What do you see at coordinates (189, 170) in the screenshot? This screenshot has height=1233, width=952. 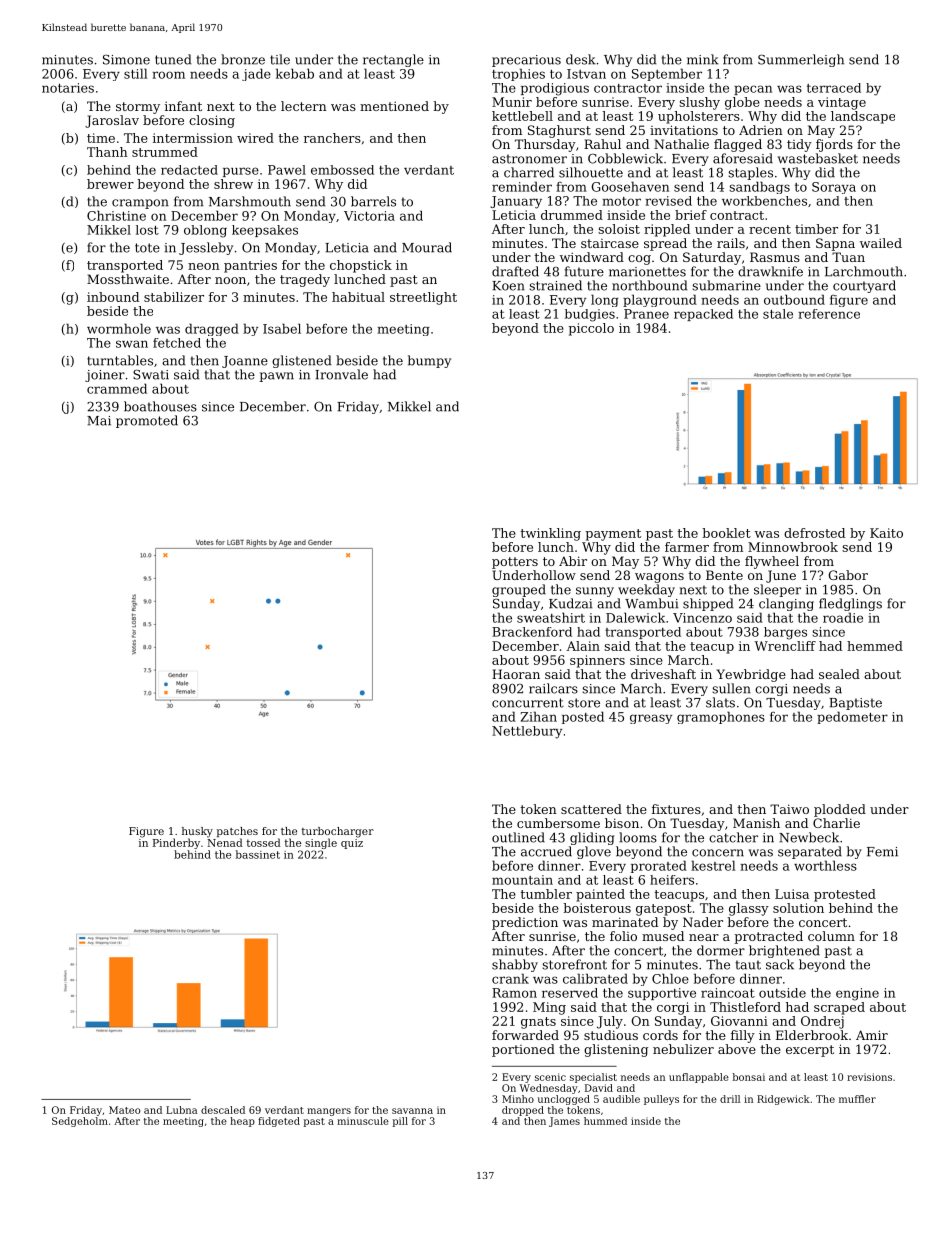 I see `redacted` at bounding box center [189, 170].
